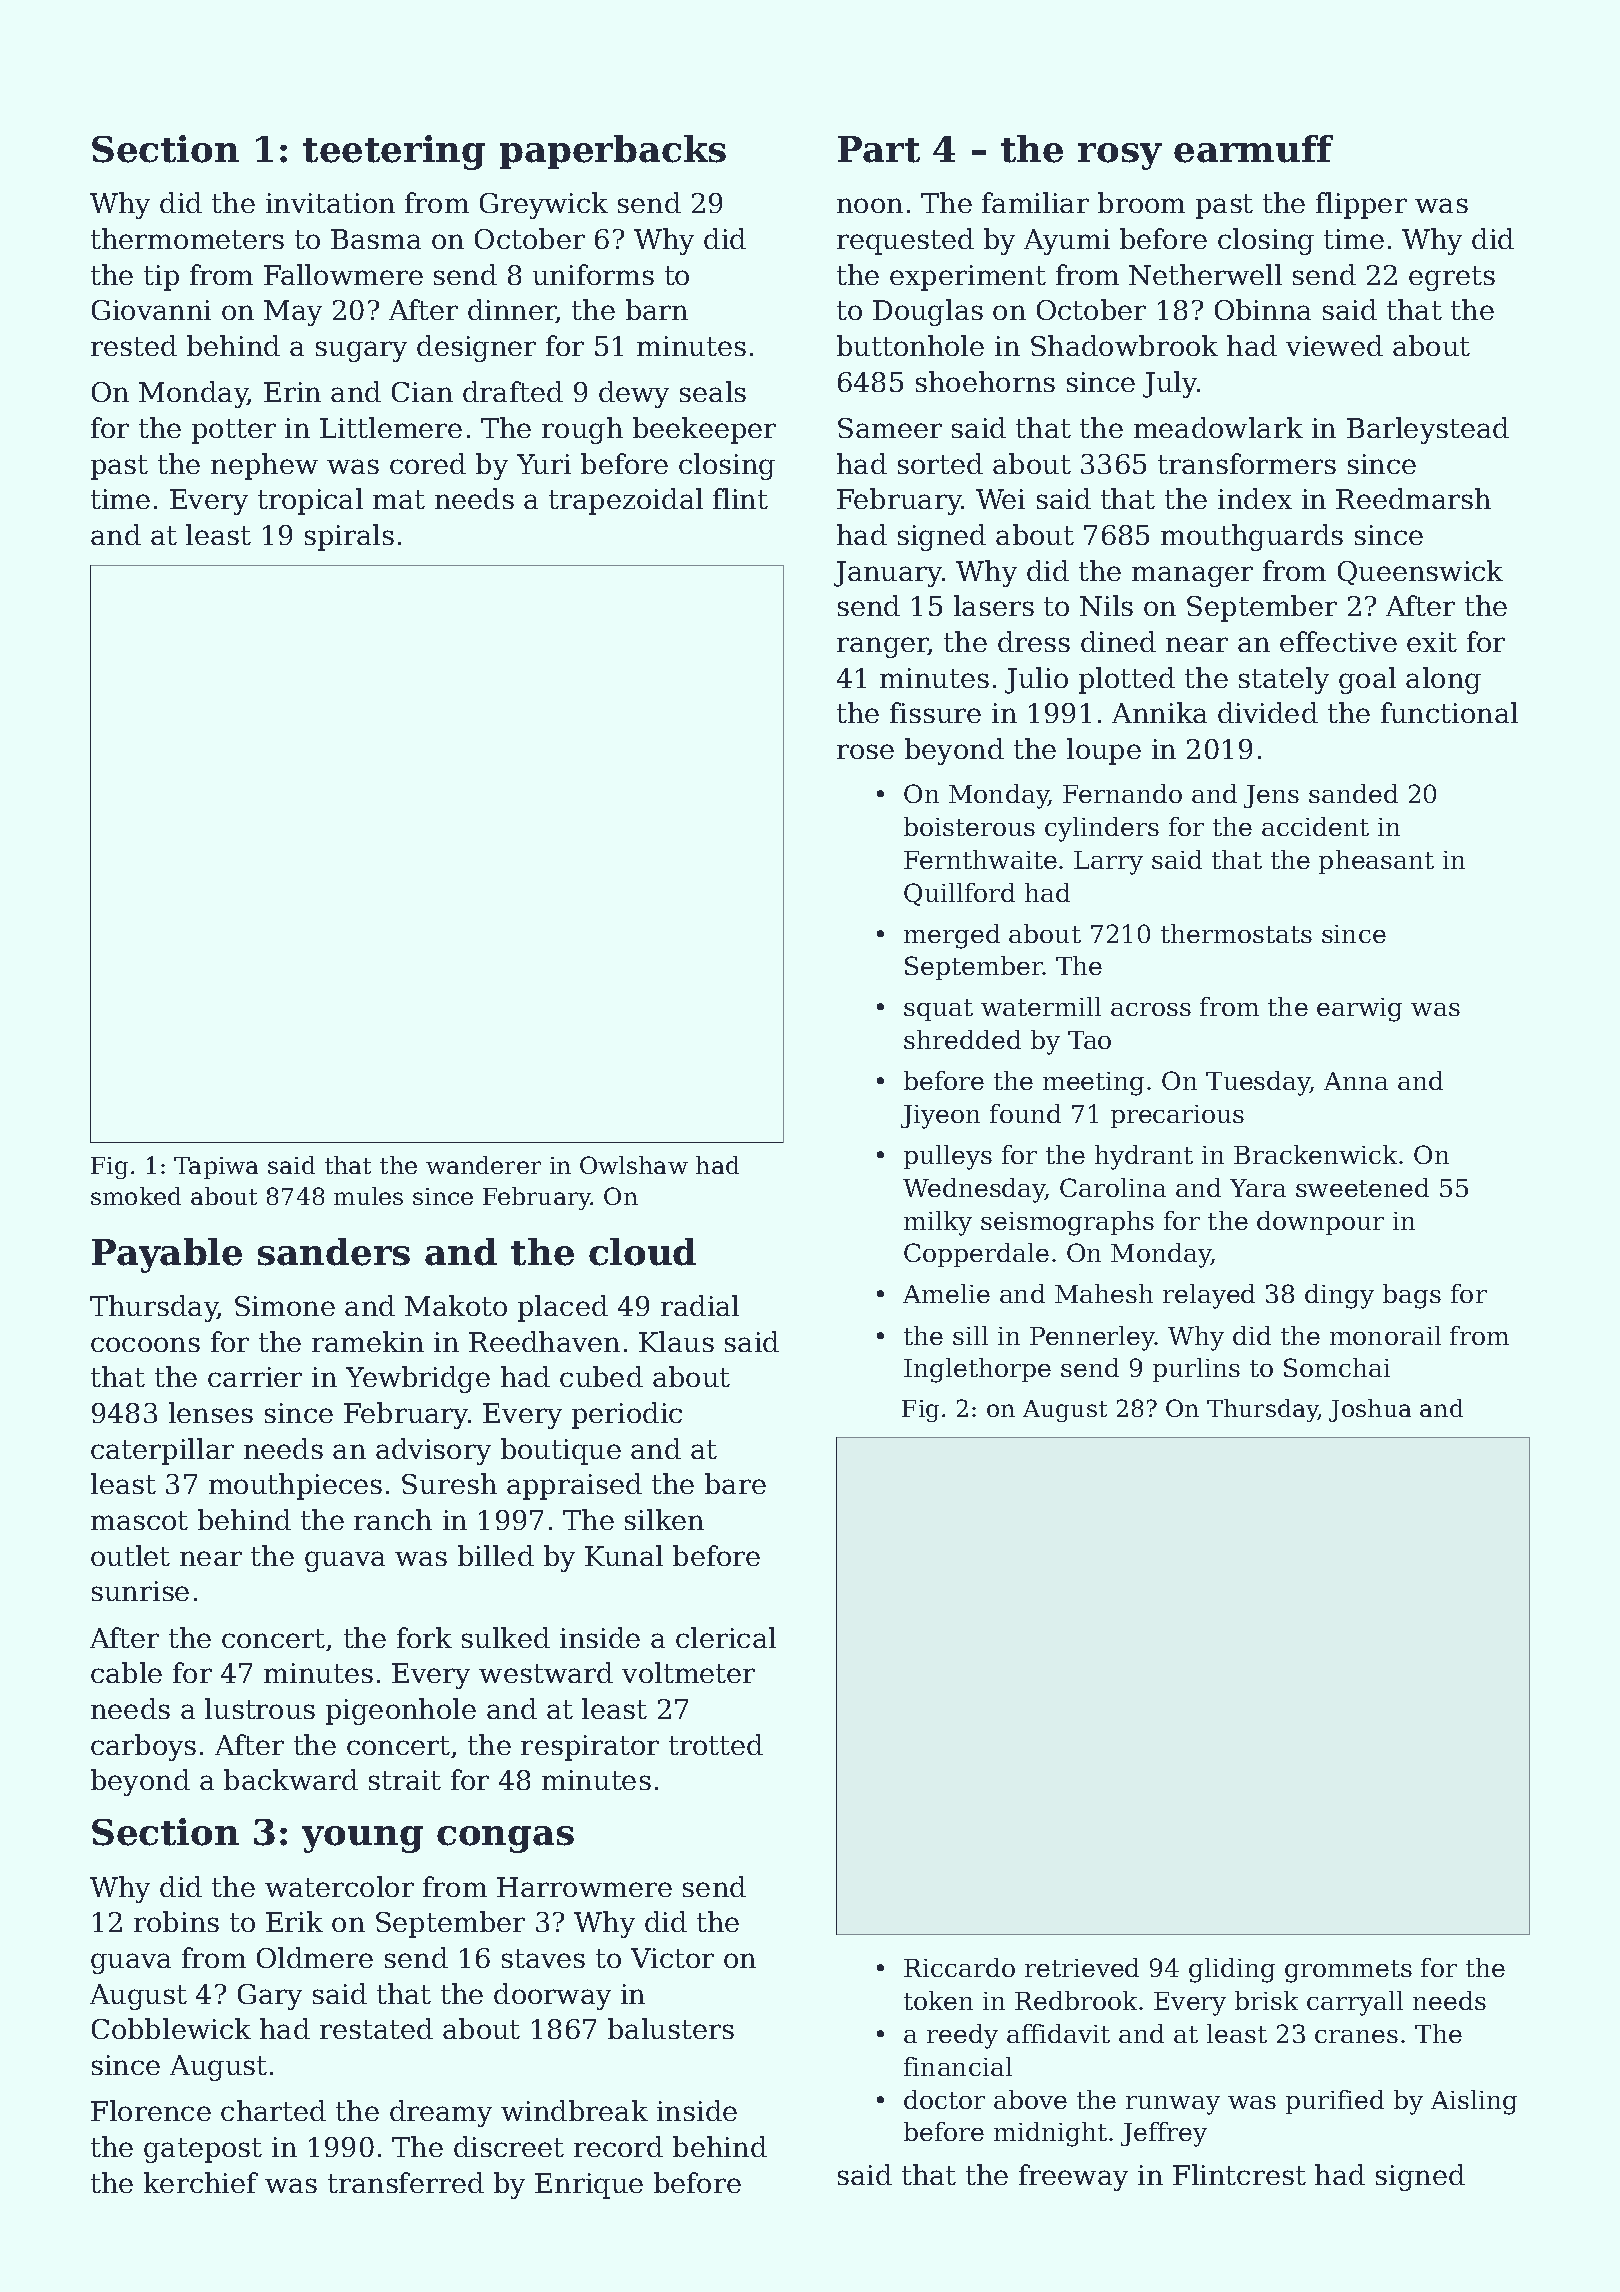 The image size is (1620, 2292). Describe the element at coordinates (1253, 149) in the screenshot. I see `earmuff` at that location.
